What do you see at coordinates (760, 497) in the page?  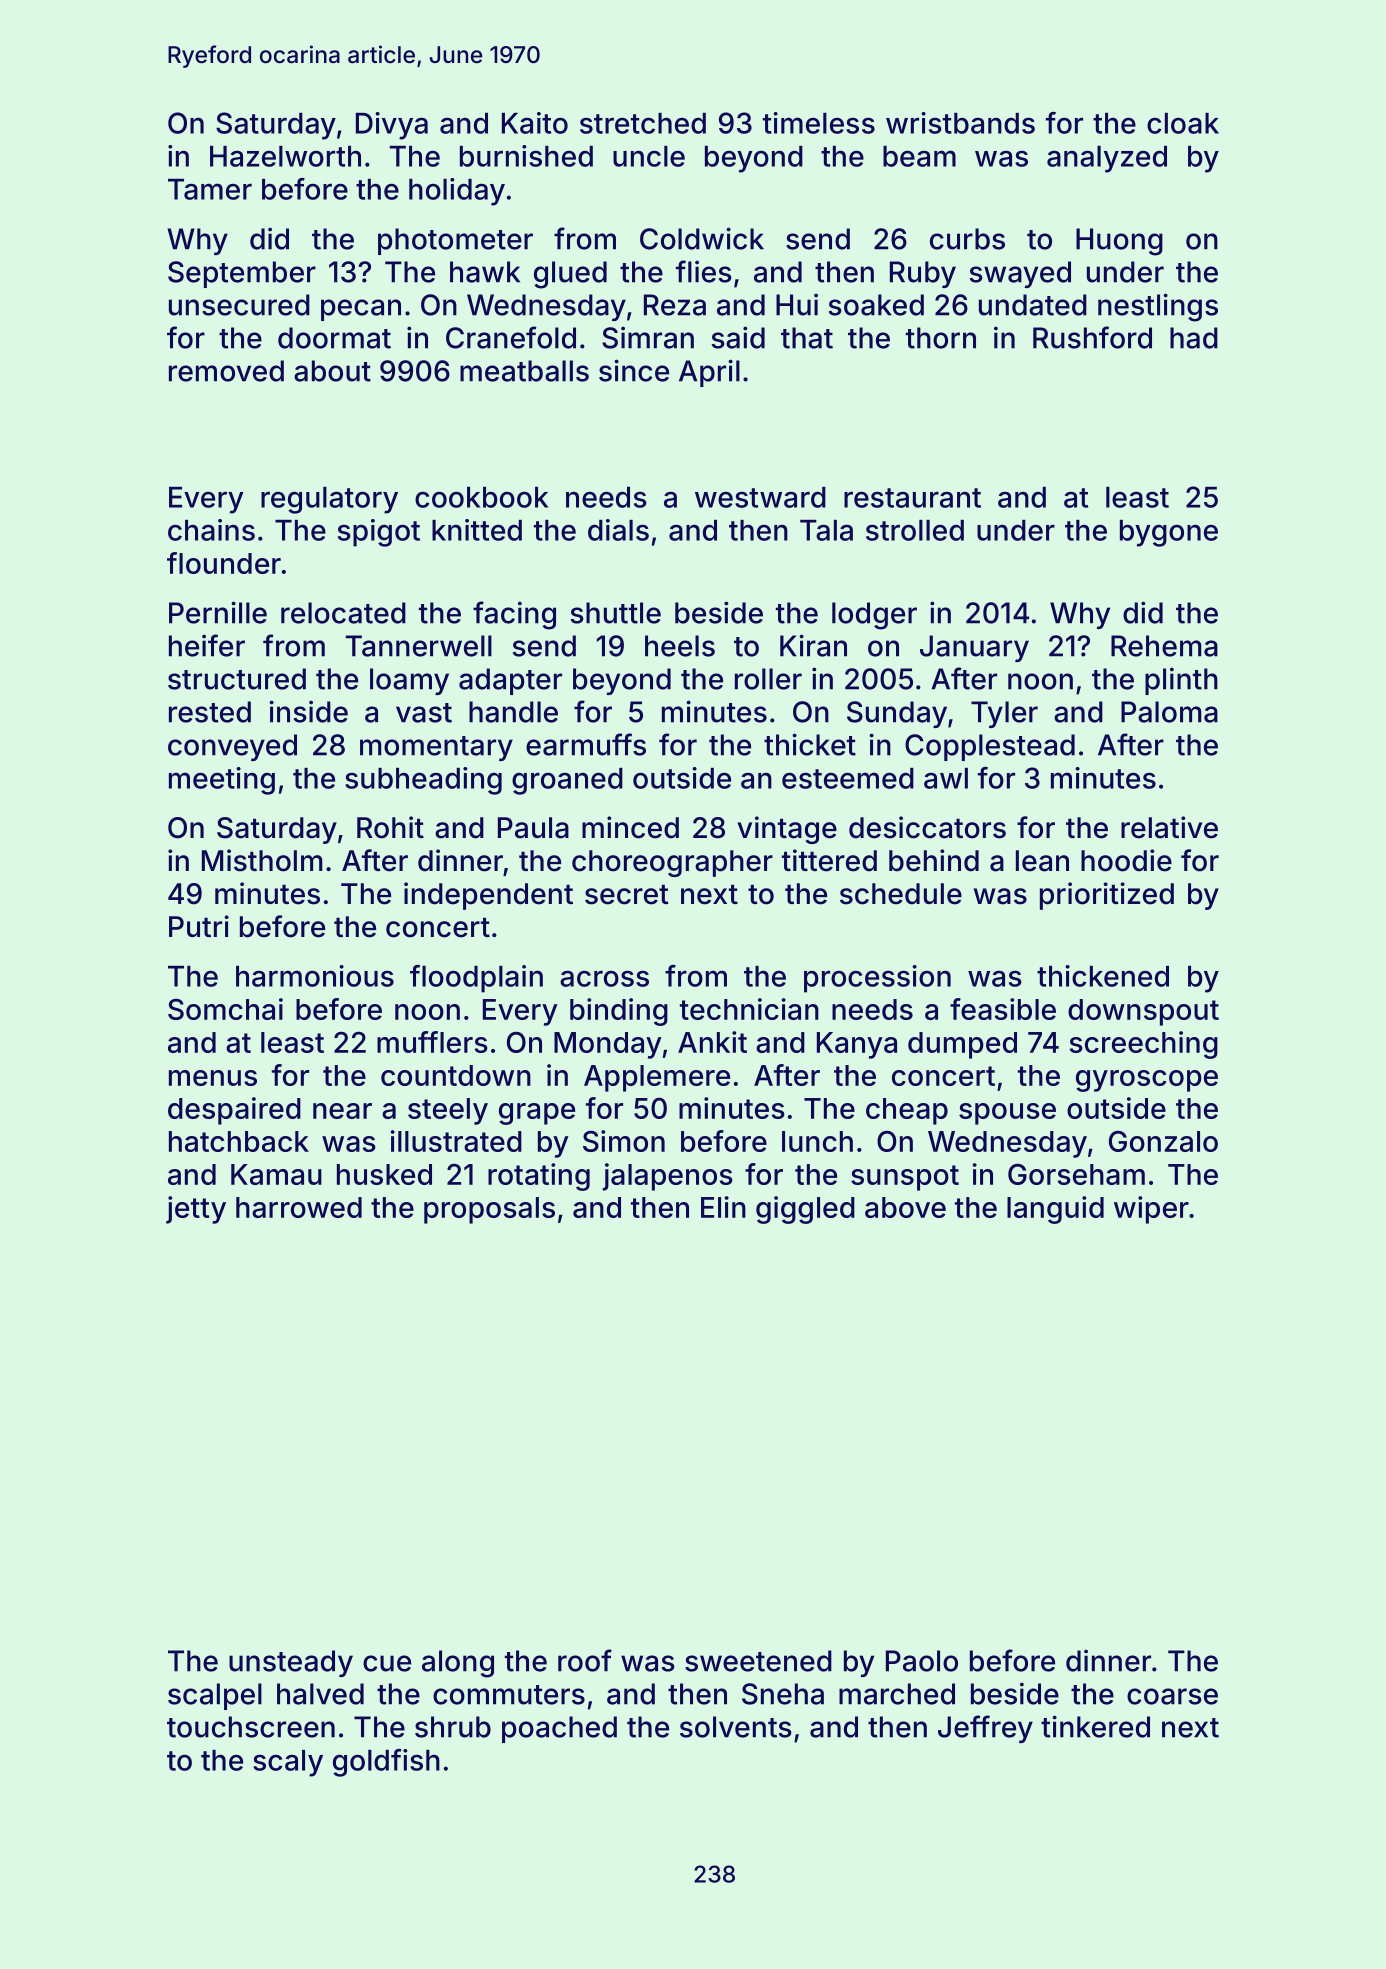 I see `westward` at bounding box center [760, 497].
